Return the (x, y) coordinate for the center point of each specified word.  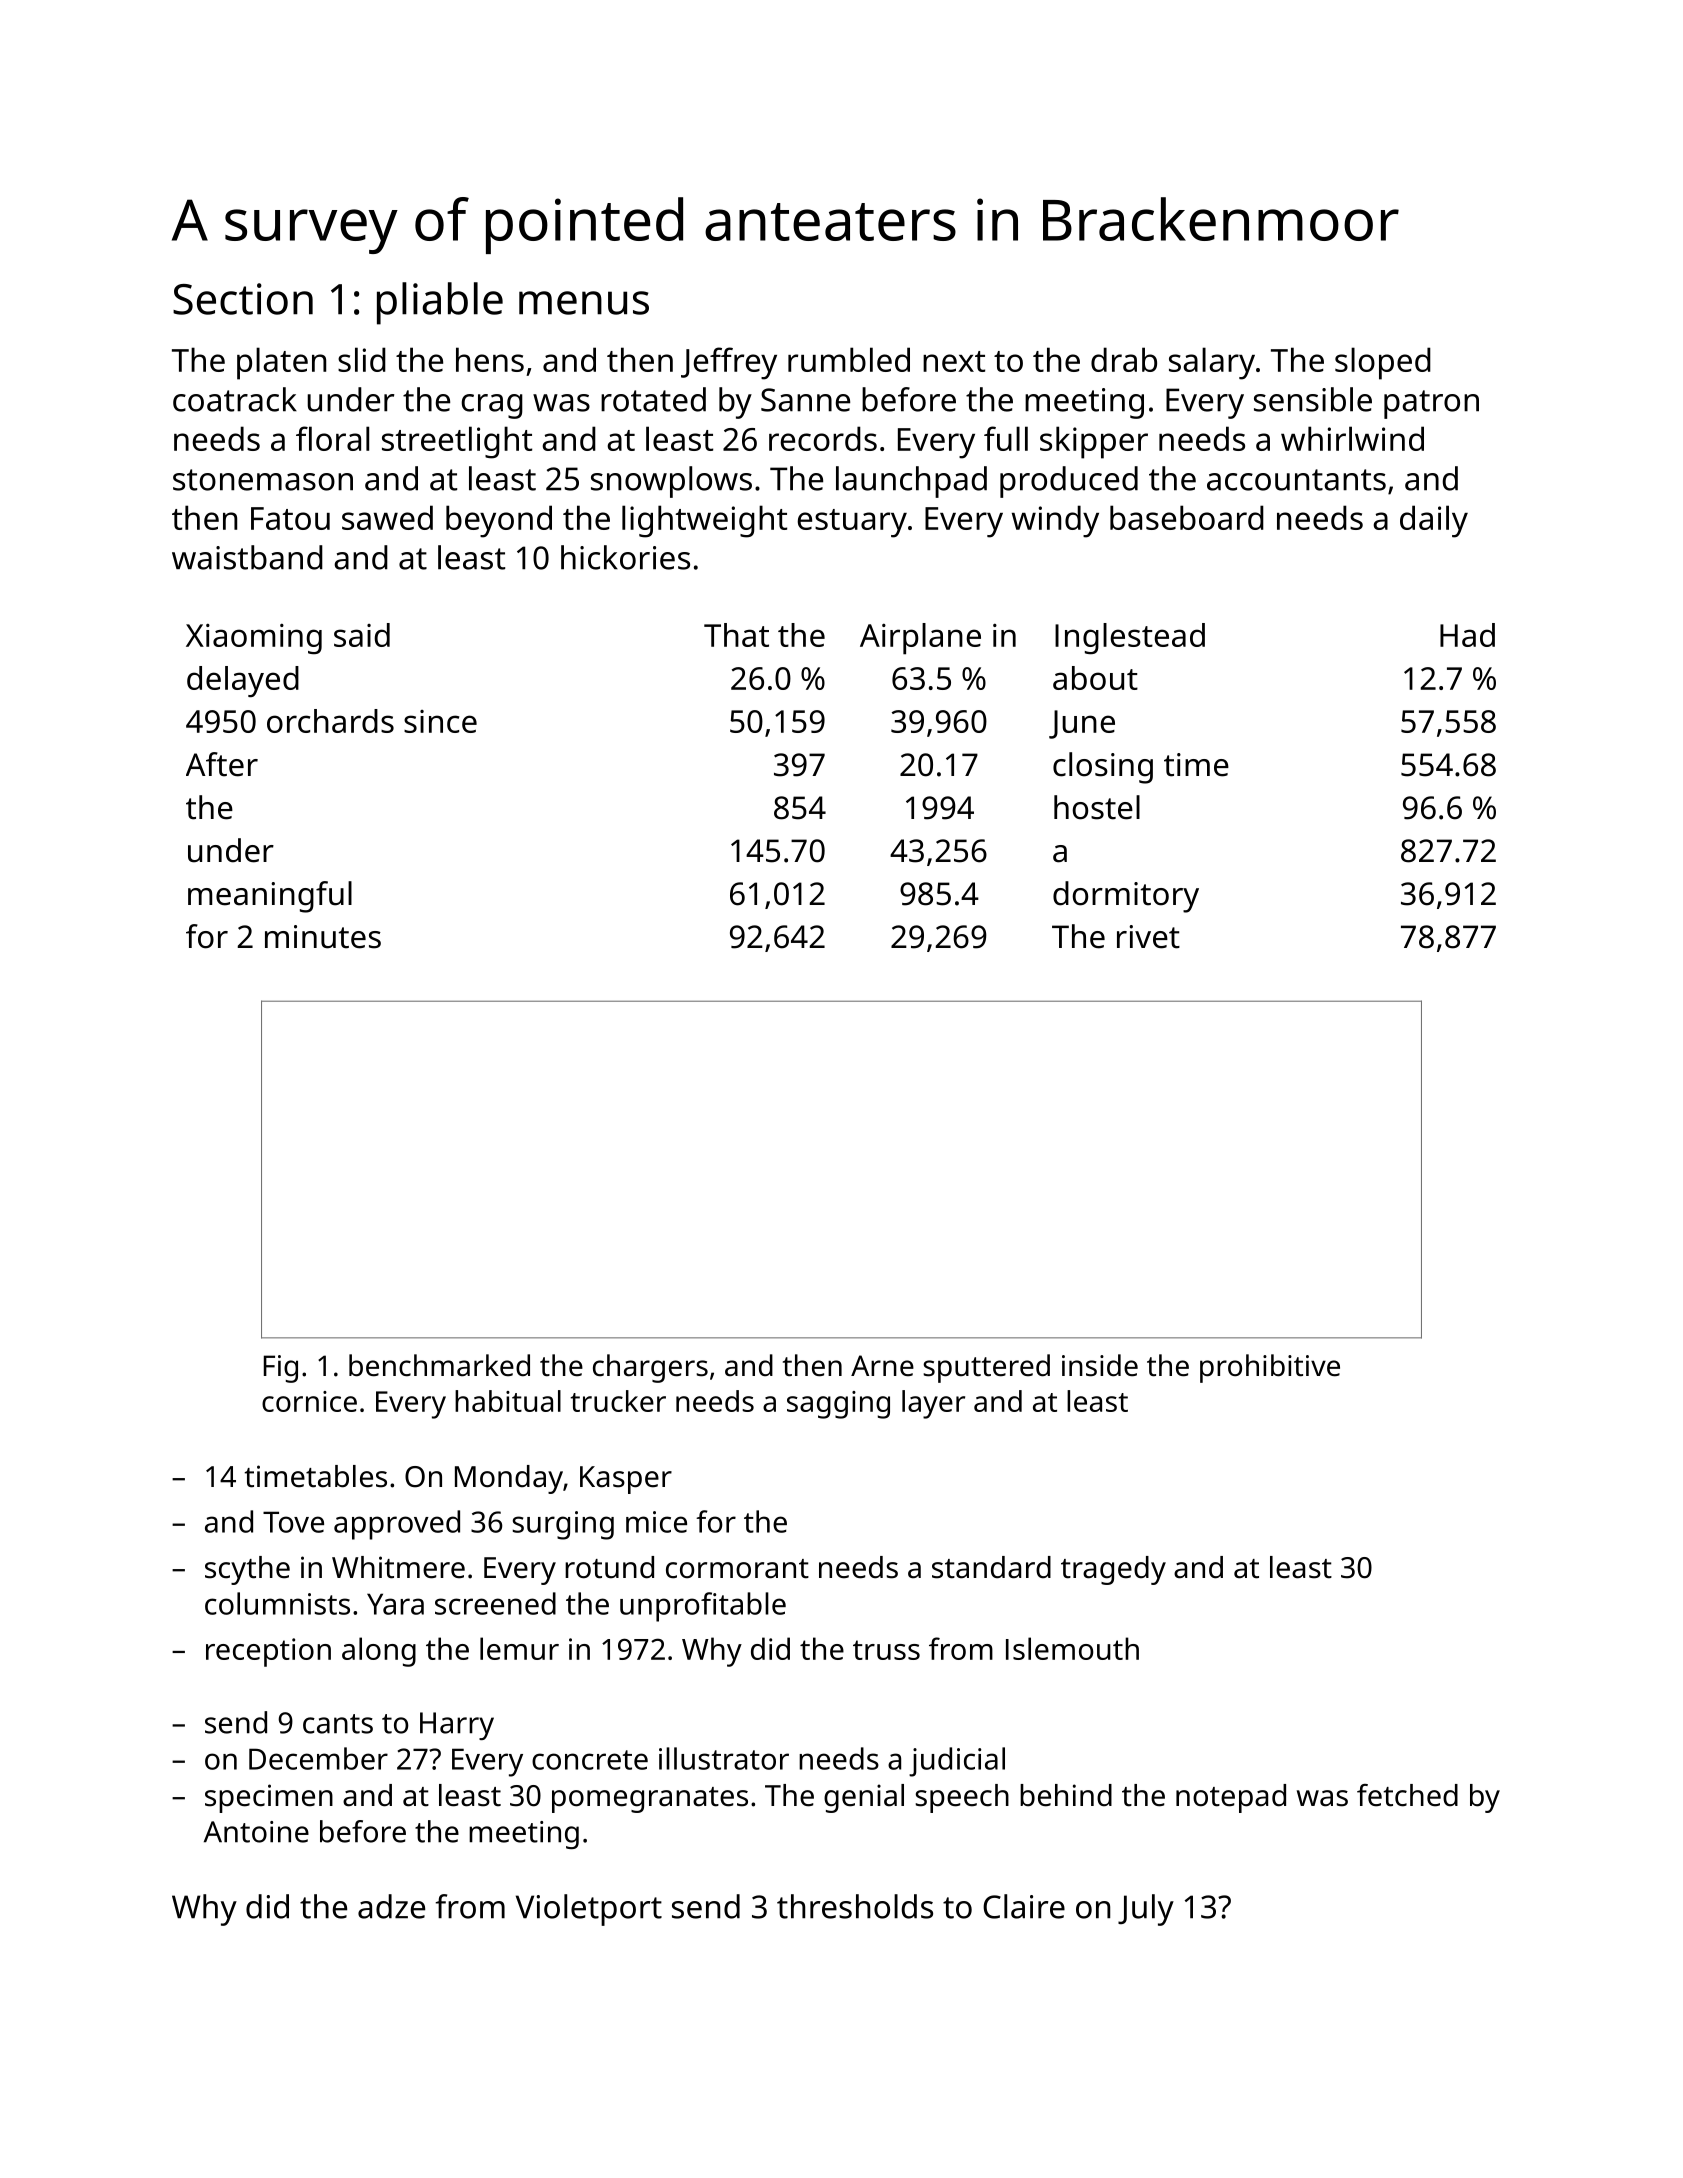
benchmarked (439, 1365)
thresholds (855, 1906)
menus (584, 303)
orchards (330, 721)
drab (1124, 359)
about (1095, 678)
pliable (440, 303)
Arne (882, 1366)
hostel (1097, 807)
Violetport (589, 1910)
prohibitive (1270, 1368)
